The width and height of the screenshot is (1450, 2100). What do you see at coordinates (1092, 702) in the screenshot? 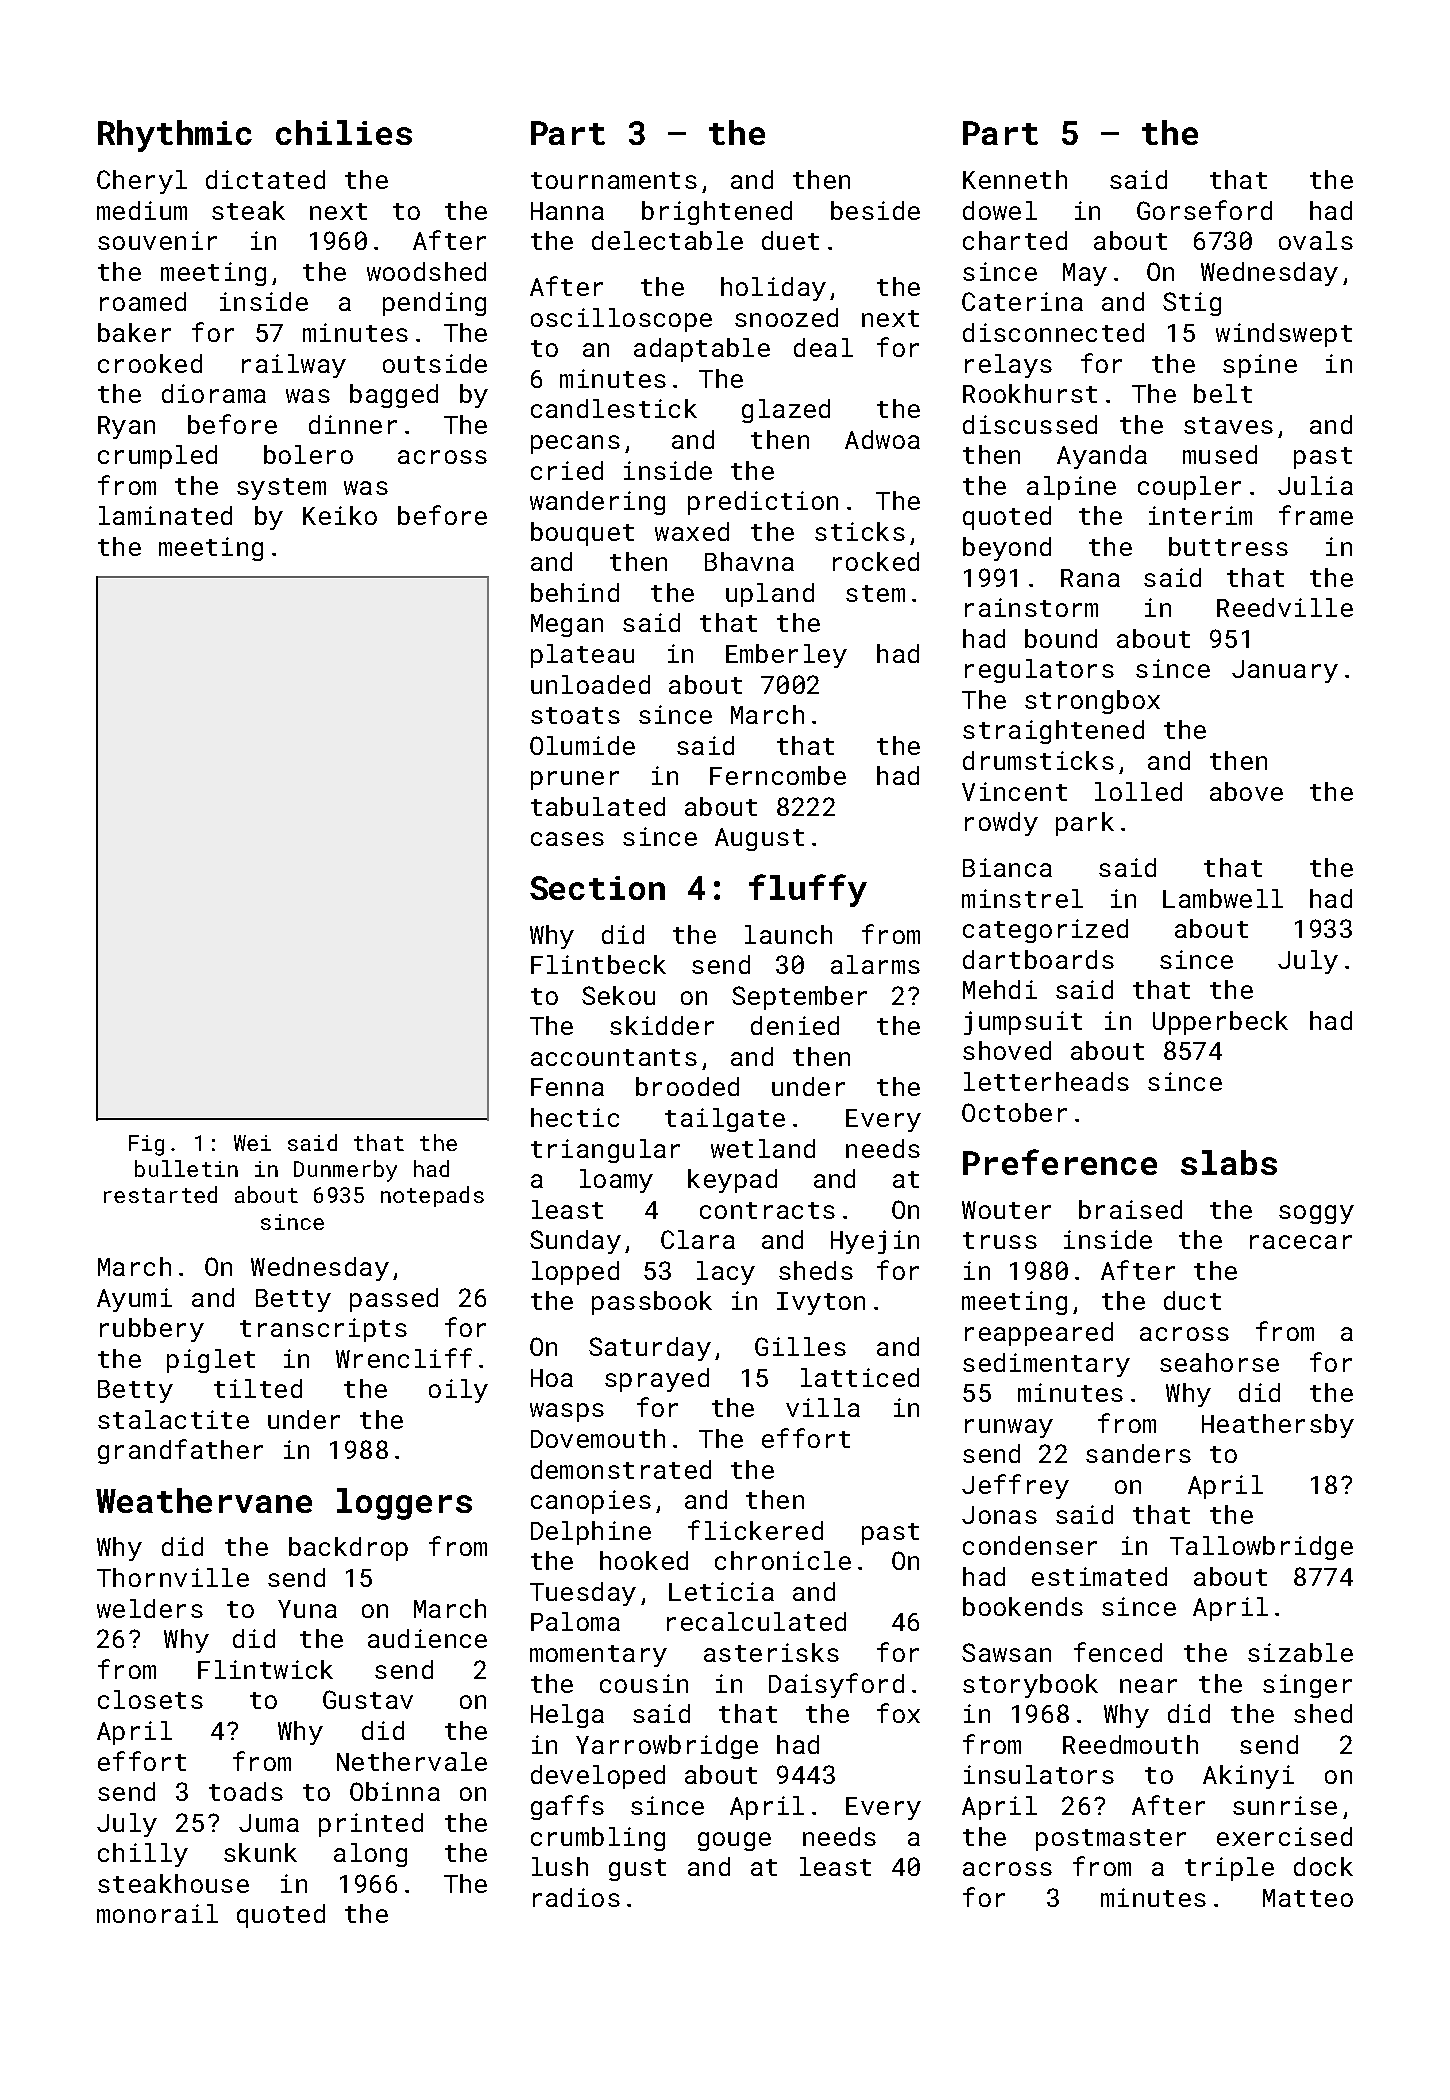
I see `strongbox` at bounding box center [1092, 702].
